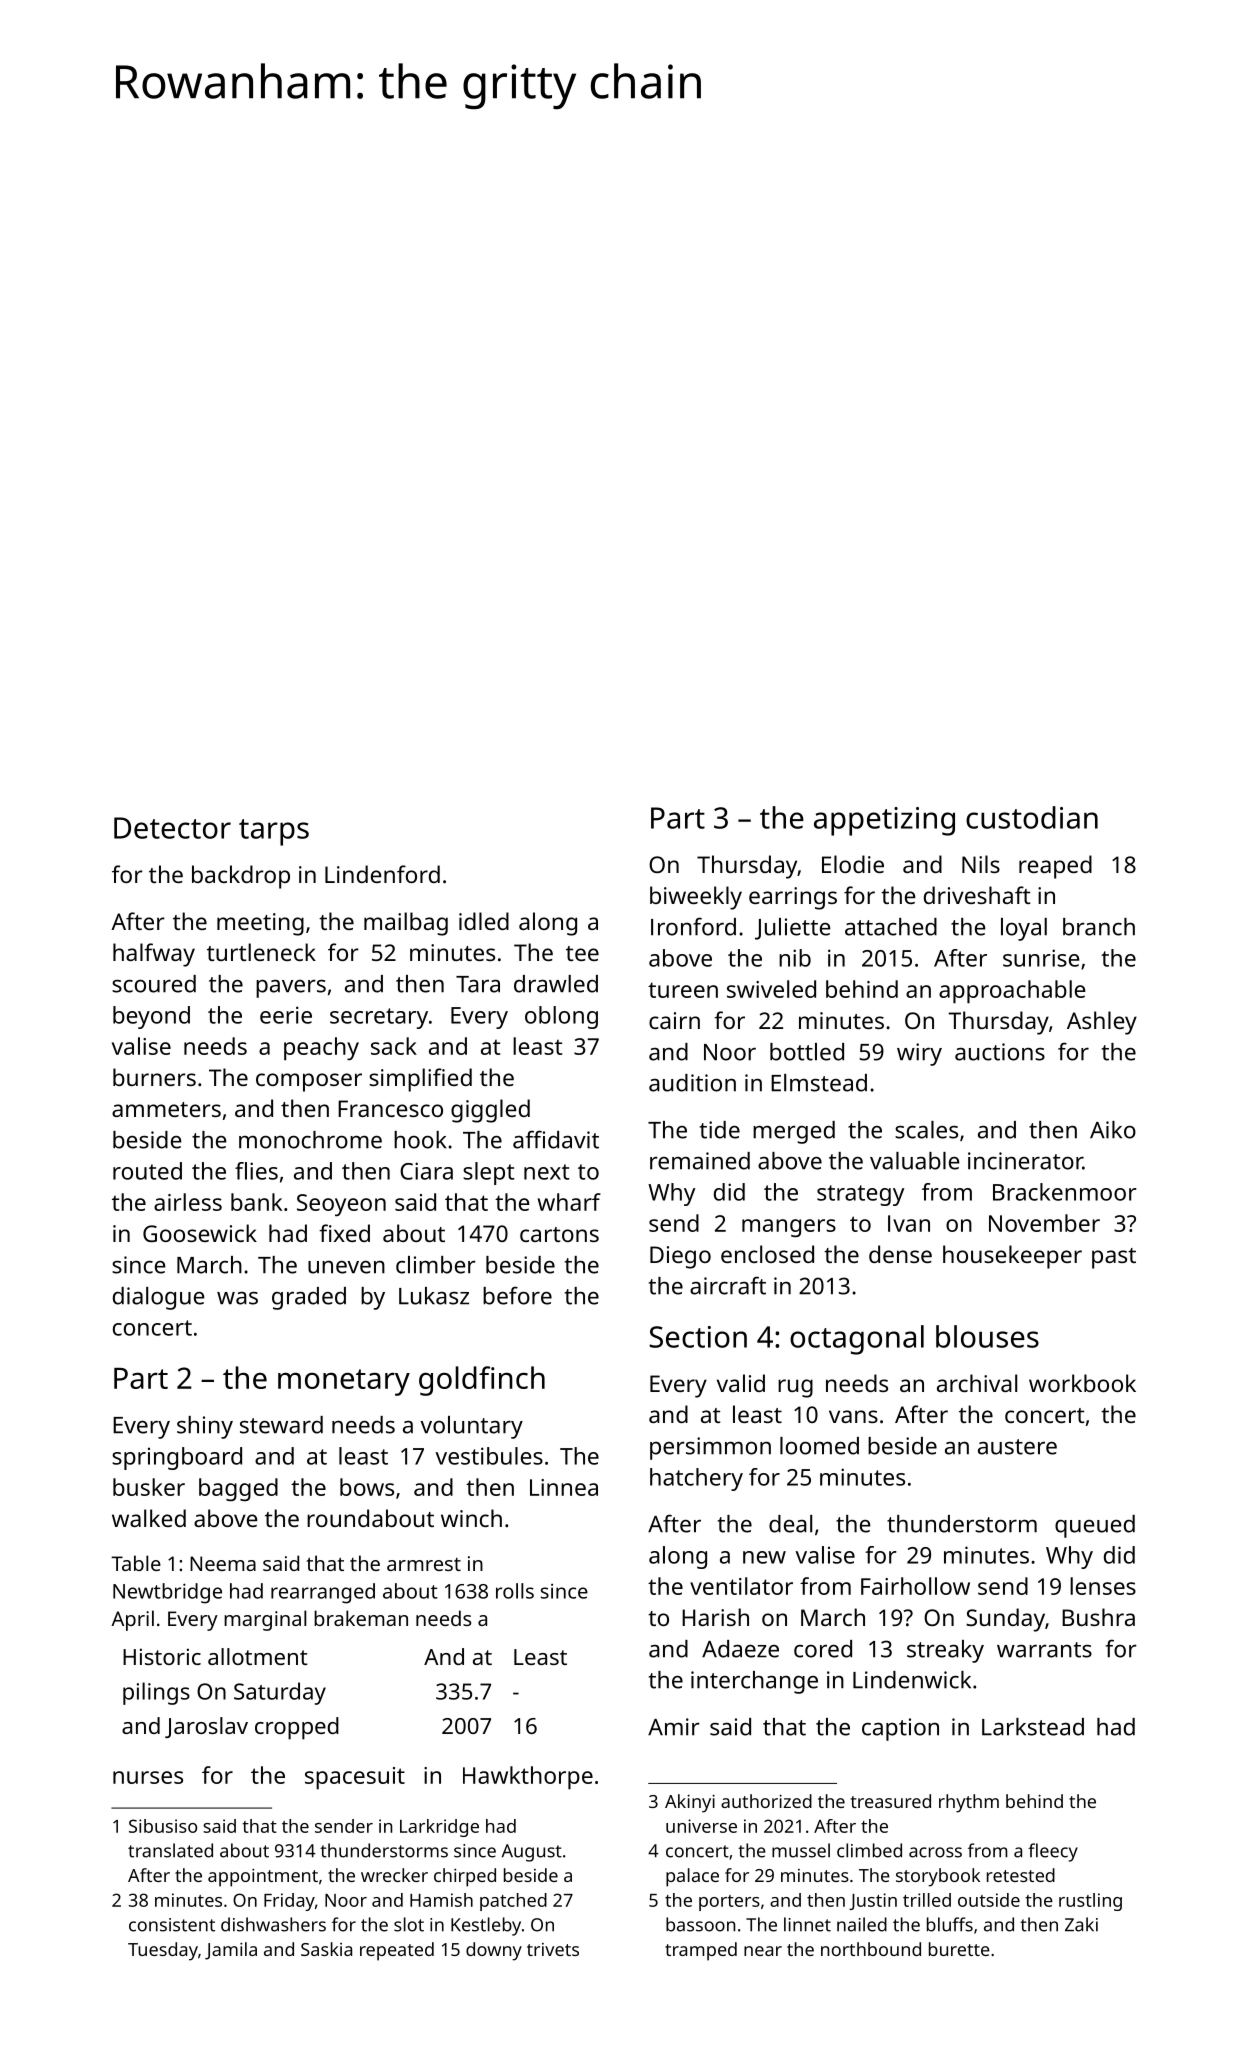 This screenshot has width=1248, height=2056. Describe the element at coordinates (170, 1850) in the screenshot. I see `translated` at that location.
